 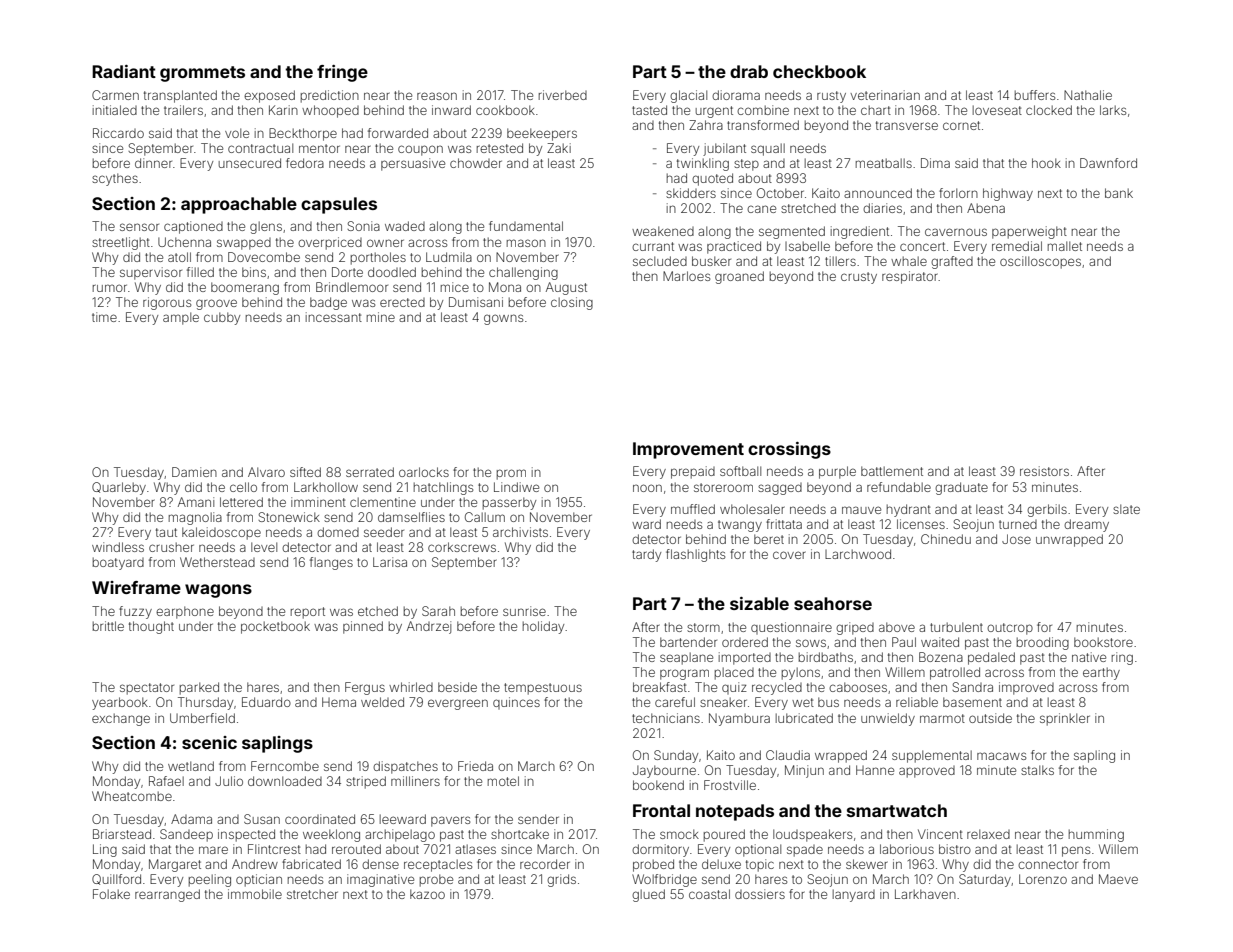 I want to click on transverse, so click(x=907, y=125).
